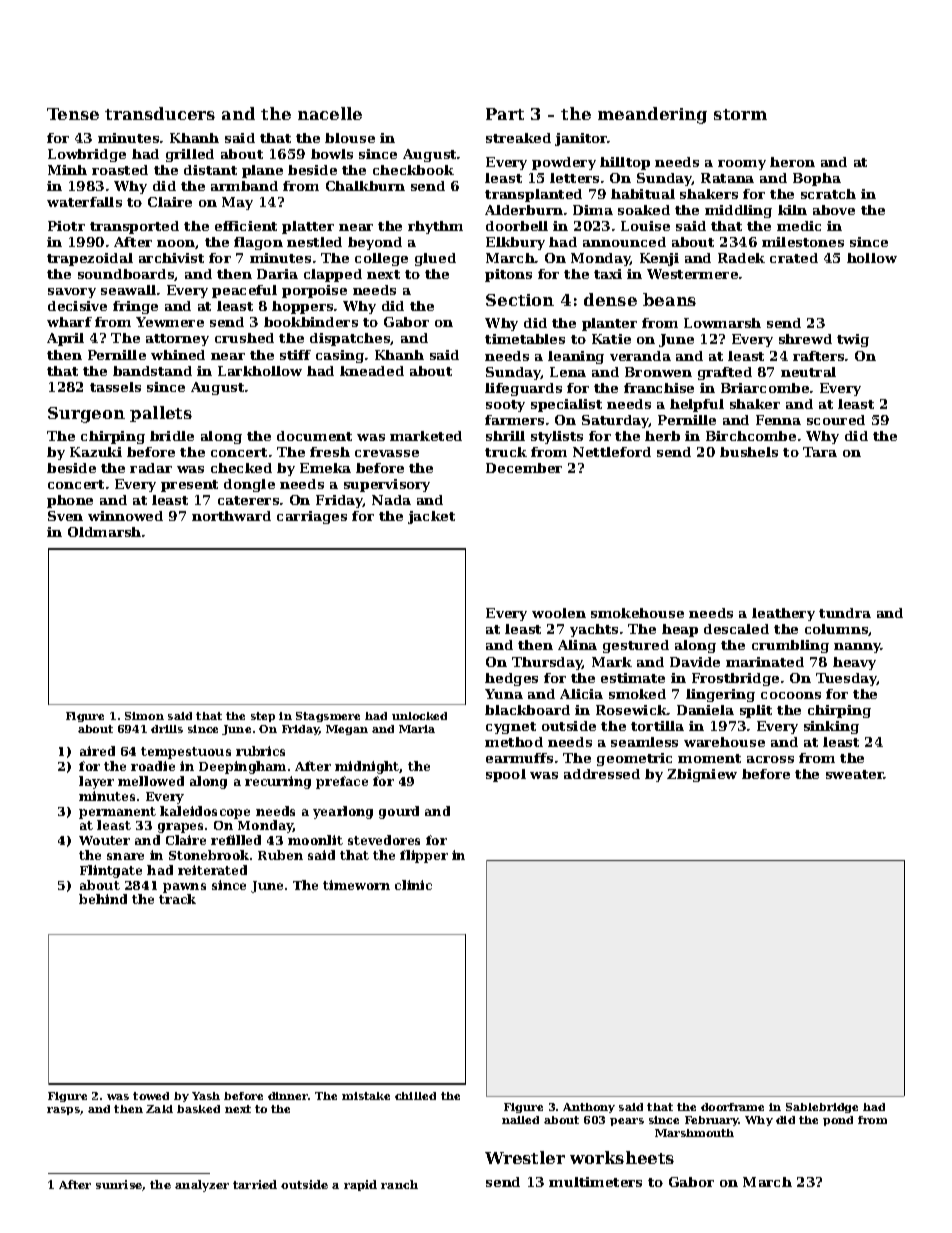 The image size is (952, 1233). Describe the element at coordinates (119, 1185) in the screenshot. I see `sunrise` at that location.
